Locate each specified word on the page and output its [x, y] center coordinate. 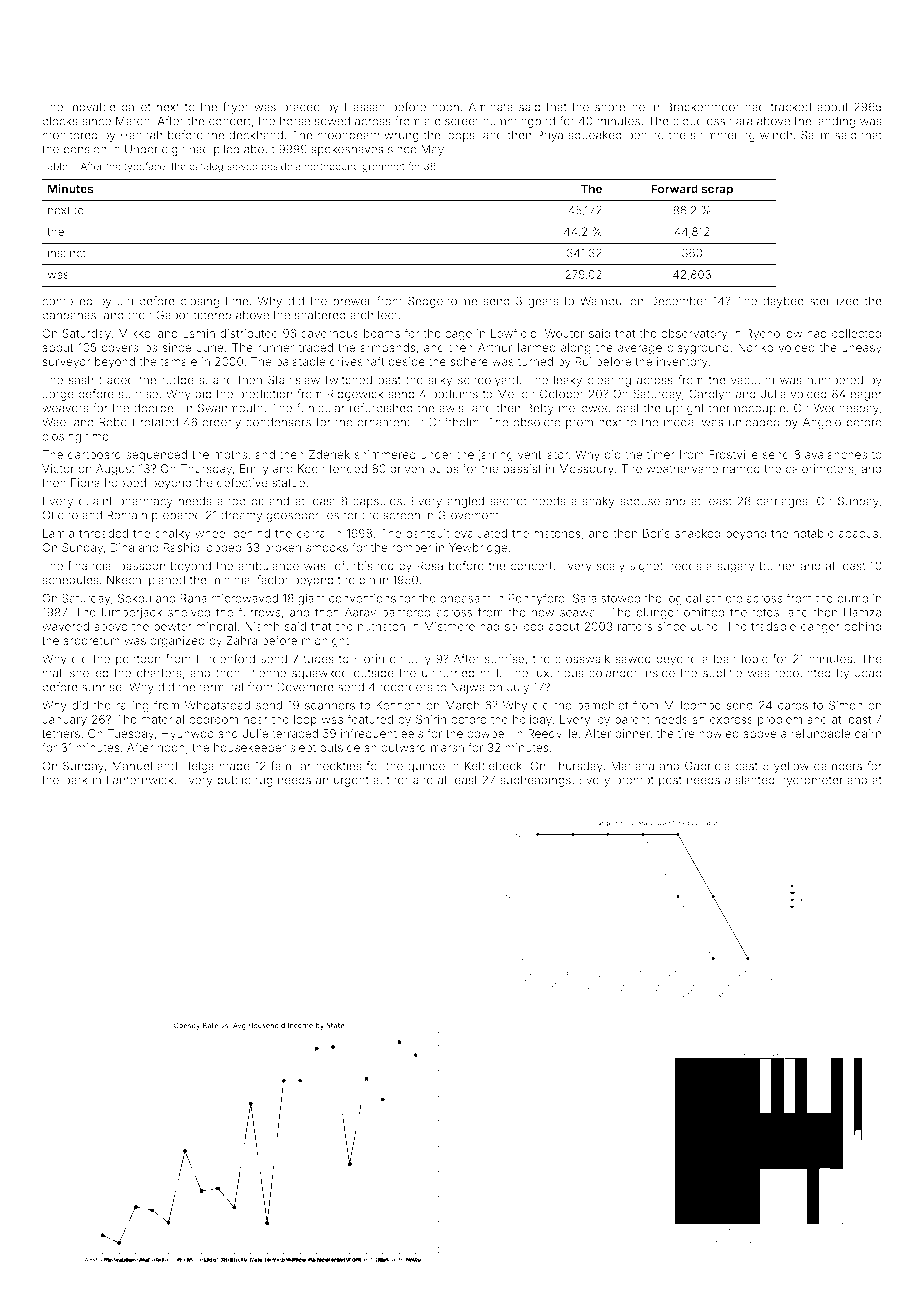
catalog [206, 167]
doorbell [156, 408]
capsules [377, 502]
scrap [717, 191]
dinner [632, 733]
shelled [89, 673]
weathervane [682, 468]
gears [543, 303]
